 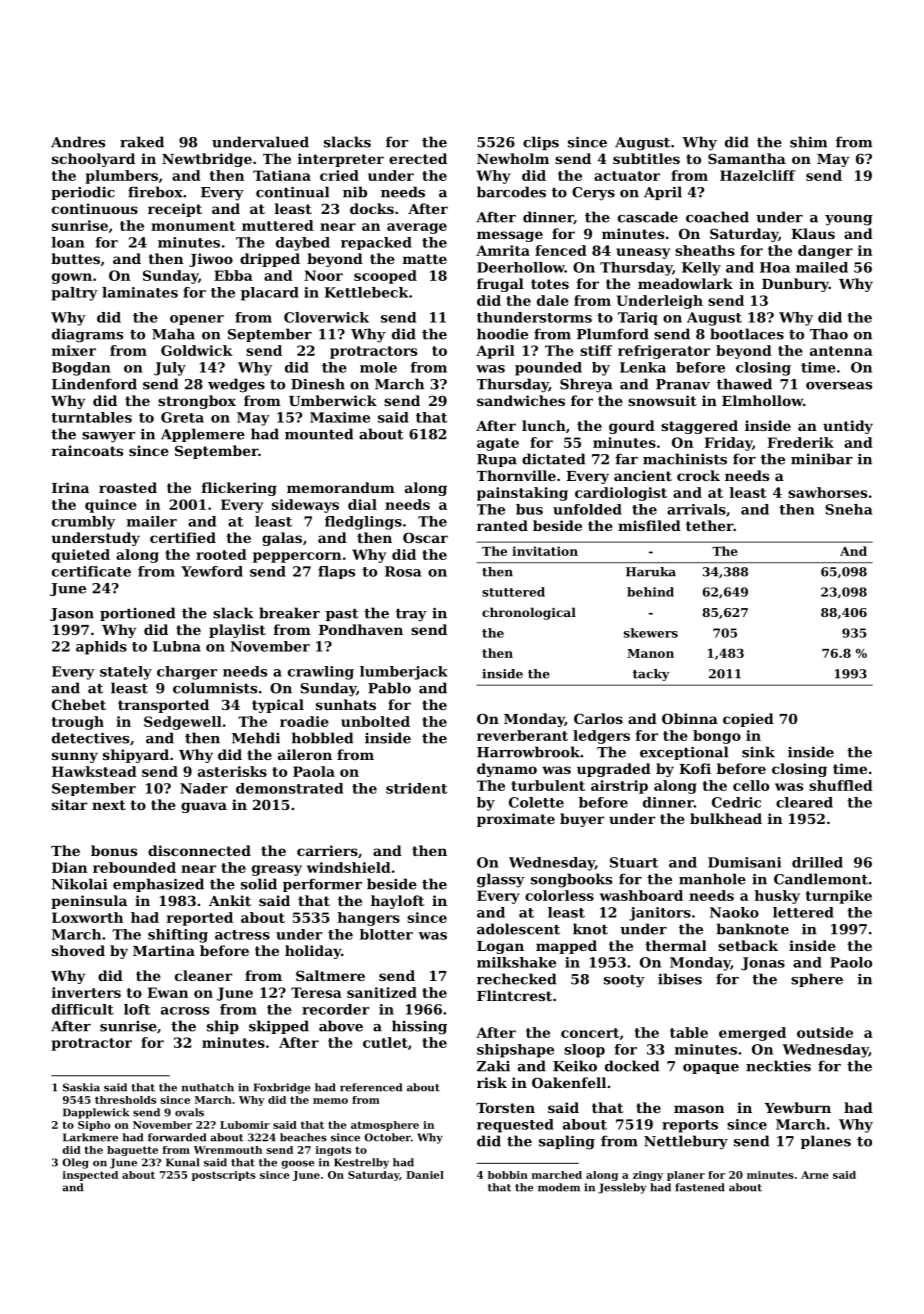 What do you see at coordinates (239, 489) in the document?
I see `flickering` at bounding box center [239, 489].
